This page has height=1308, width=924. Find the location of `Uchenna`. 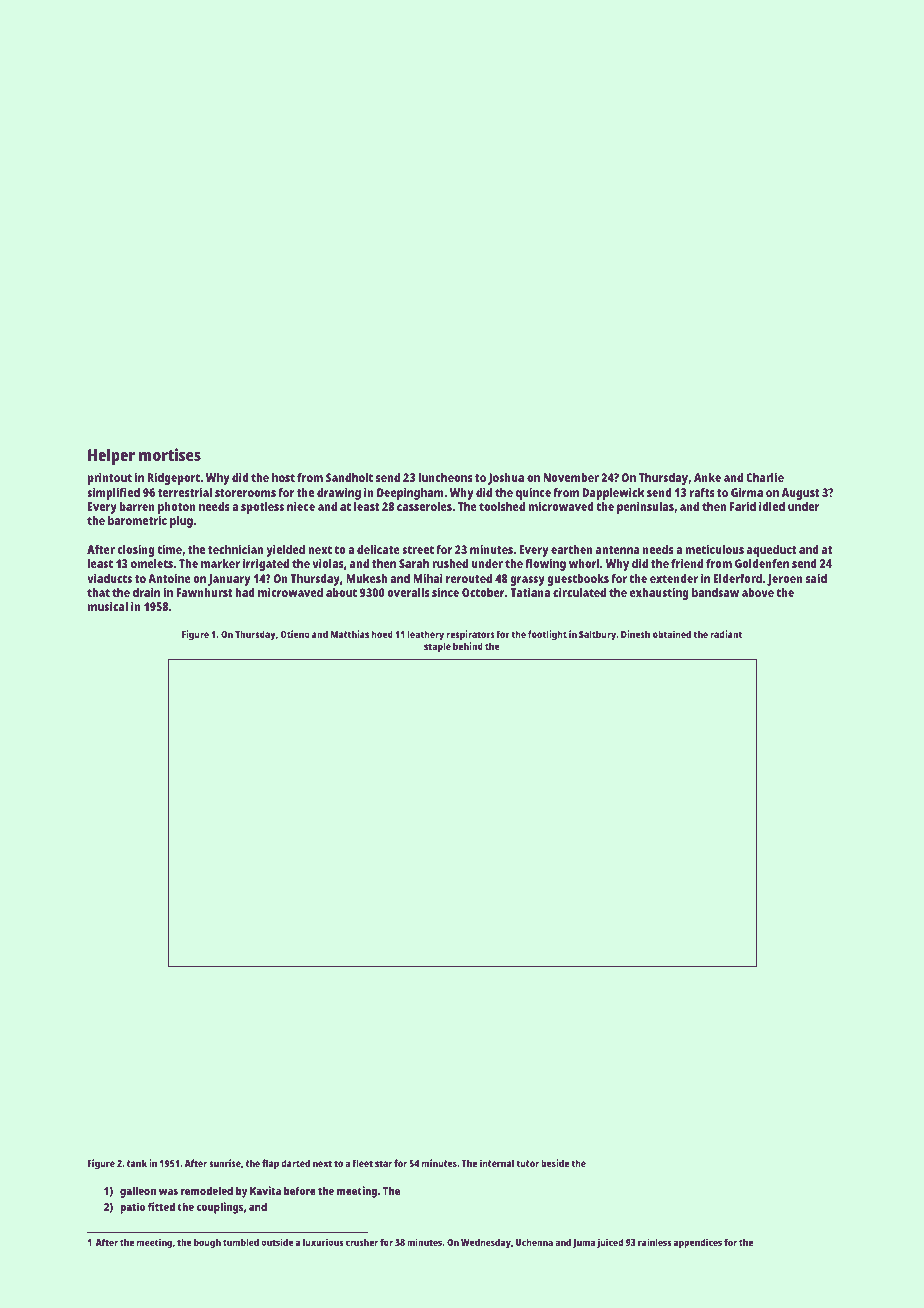

Uchenna is located at coordinates (534, 1242).
